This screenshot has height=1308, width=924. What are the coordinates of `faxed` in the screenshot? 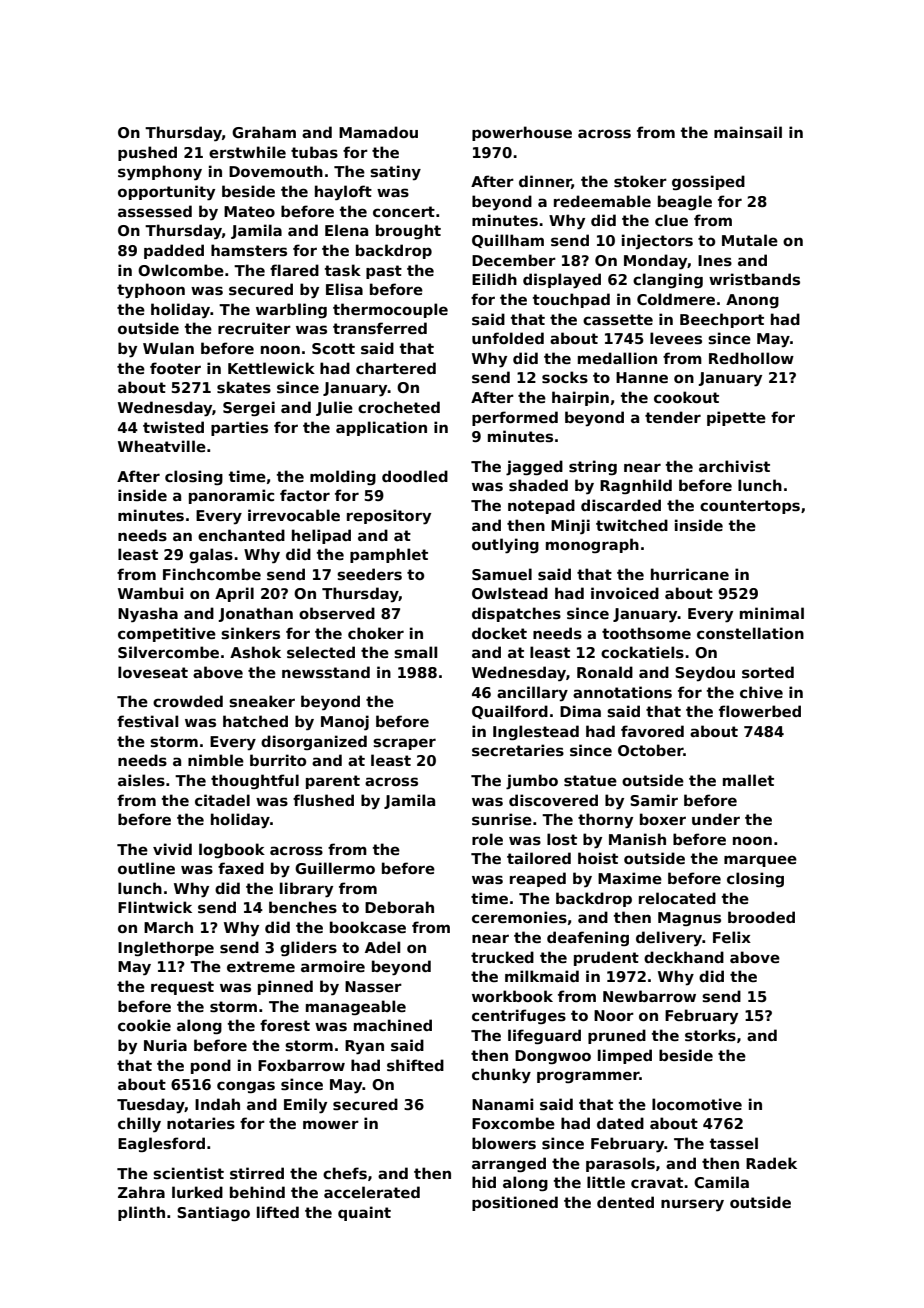 It's located at (241, 868).
